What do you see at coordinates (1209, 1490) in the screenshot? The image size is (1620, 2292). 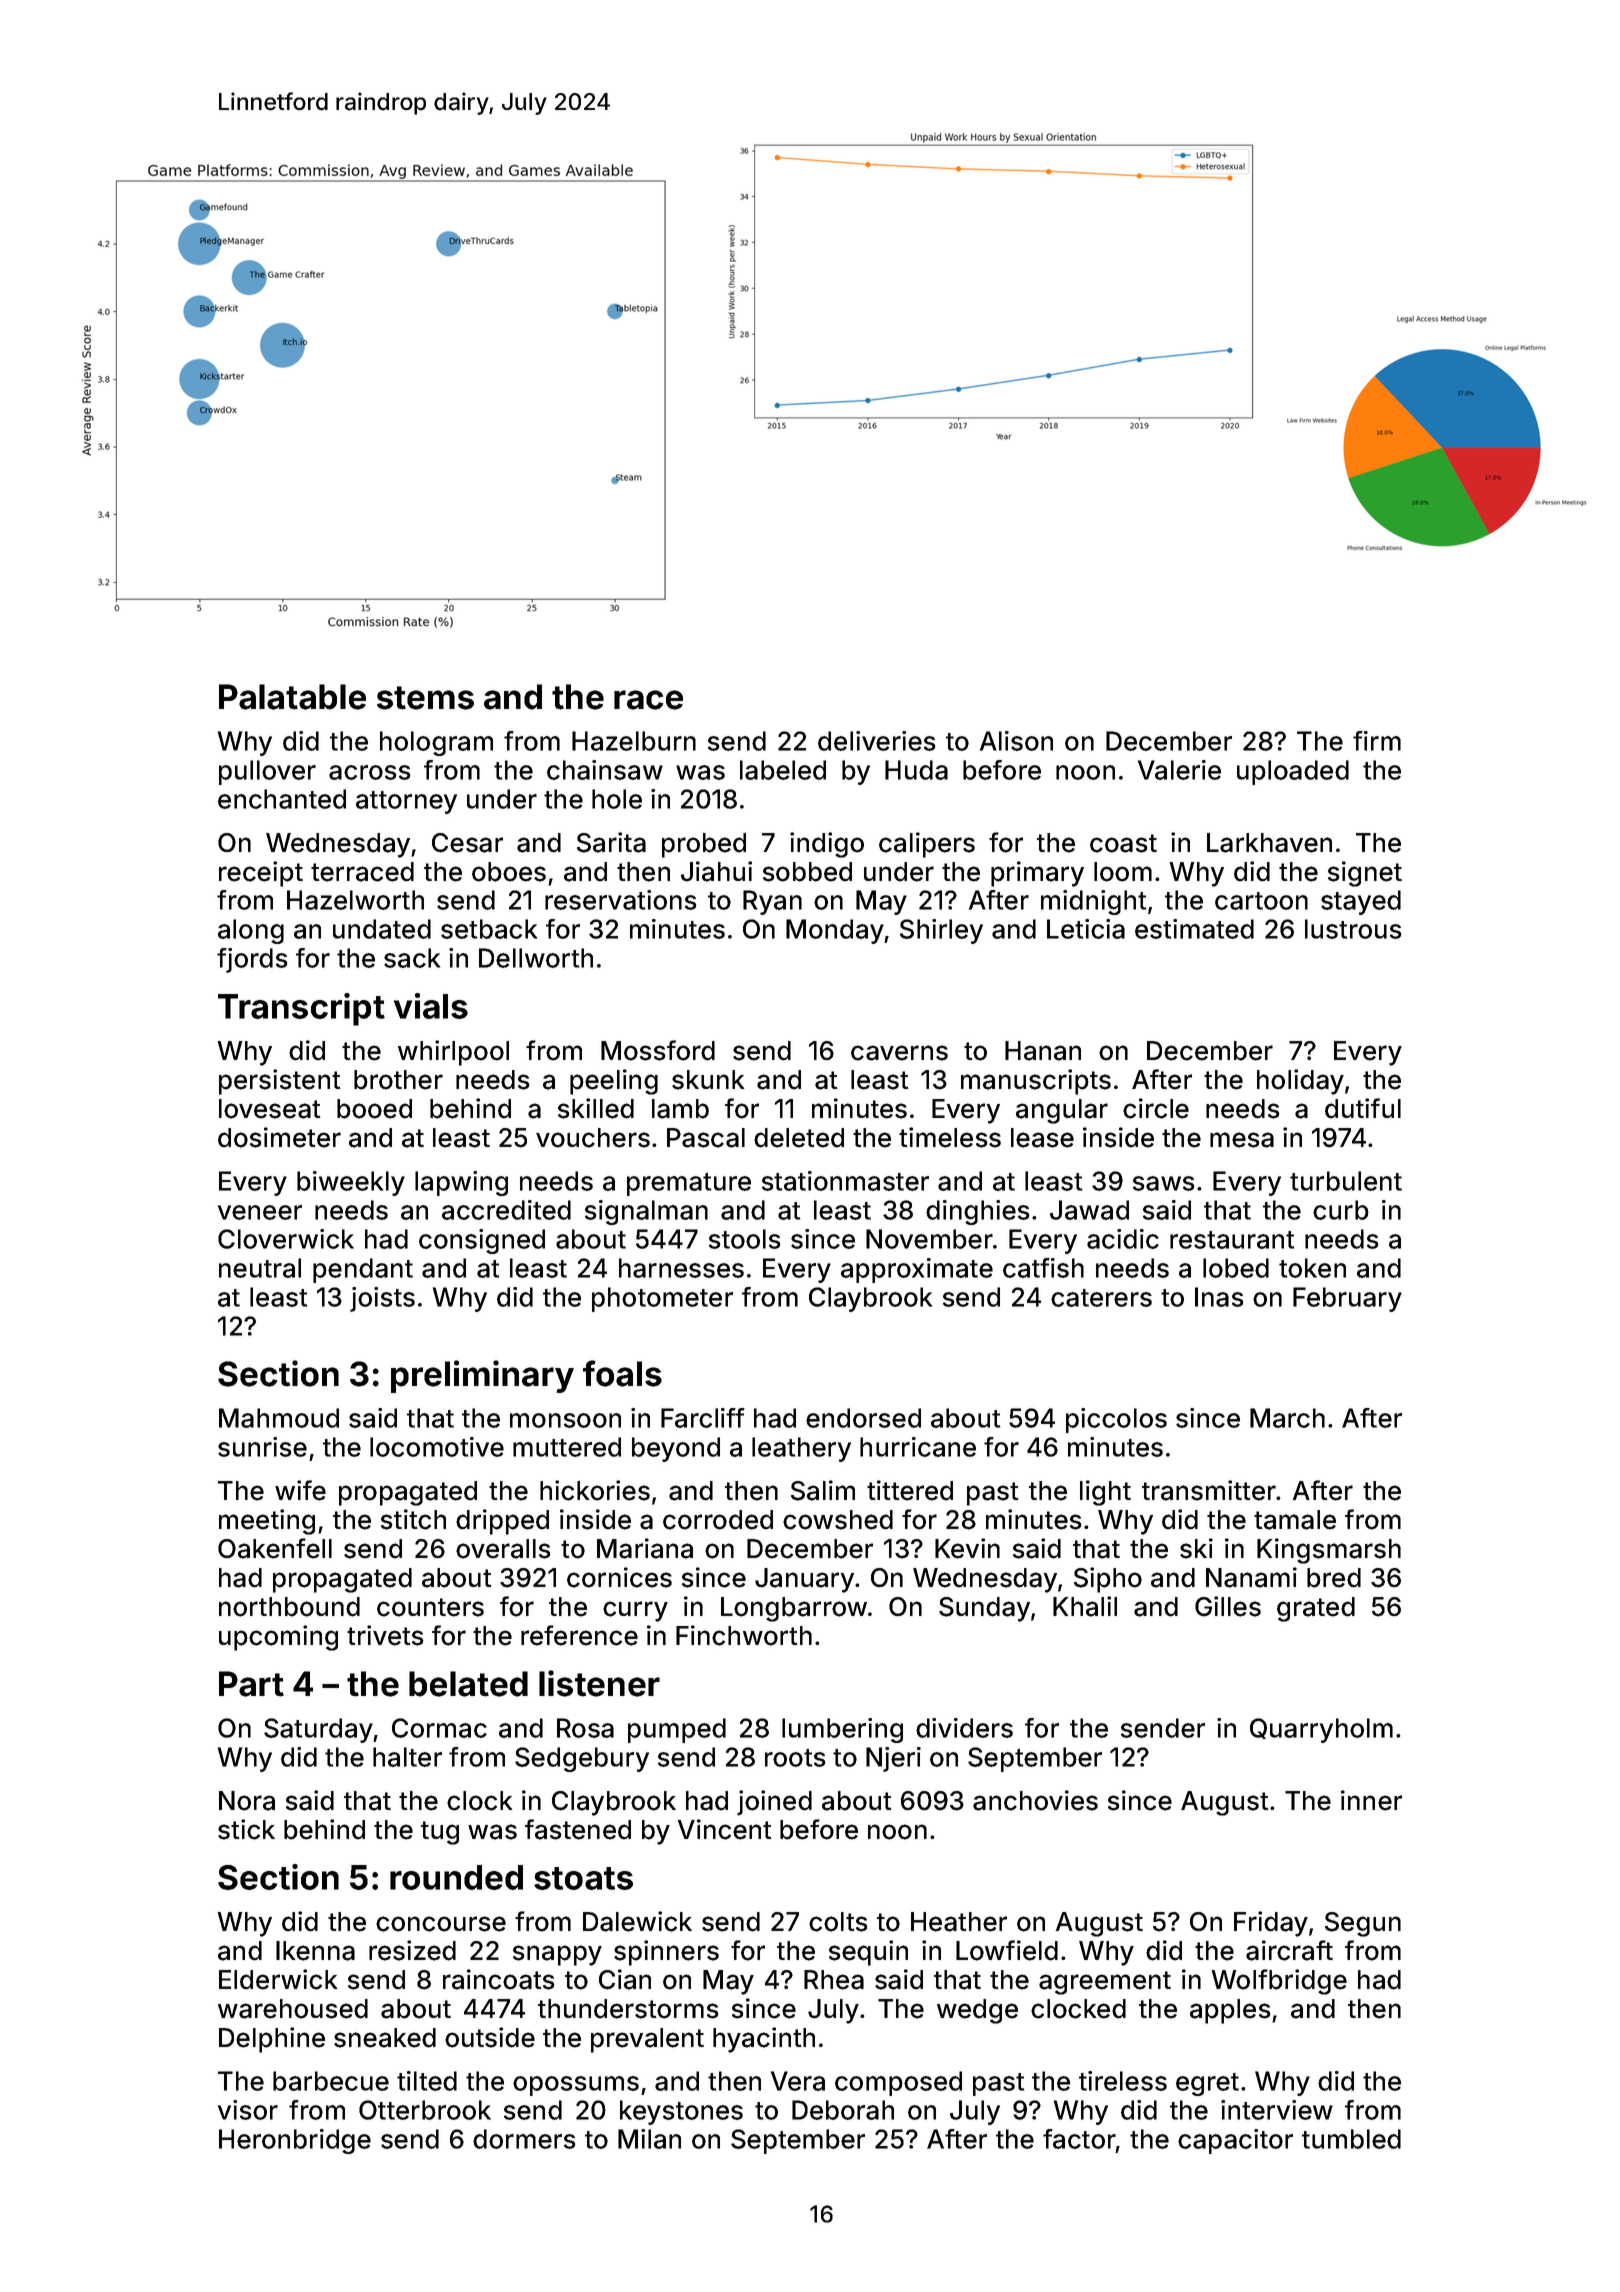 I see `transmitter` at bounding box center [1209, 1490].
